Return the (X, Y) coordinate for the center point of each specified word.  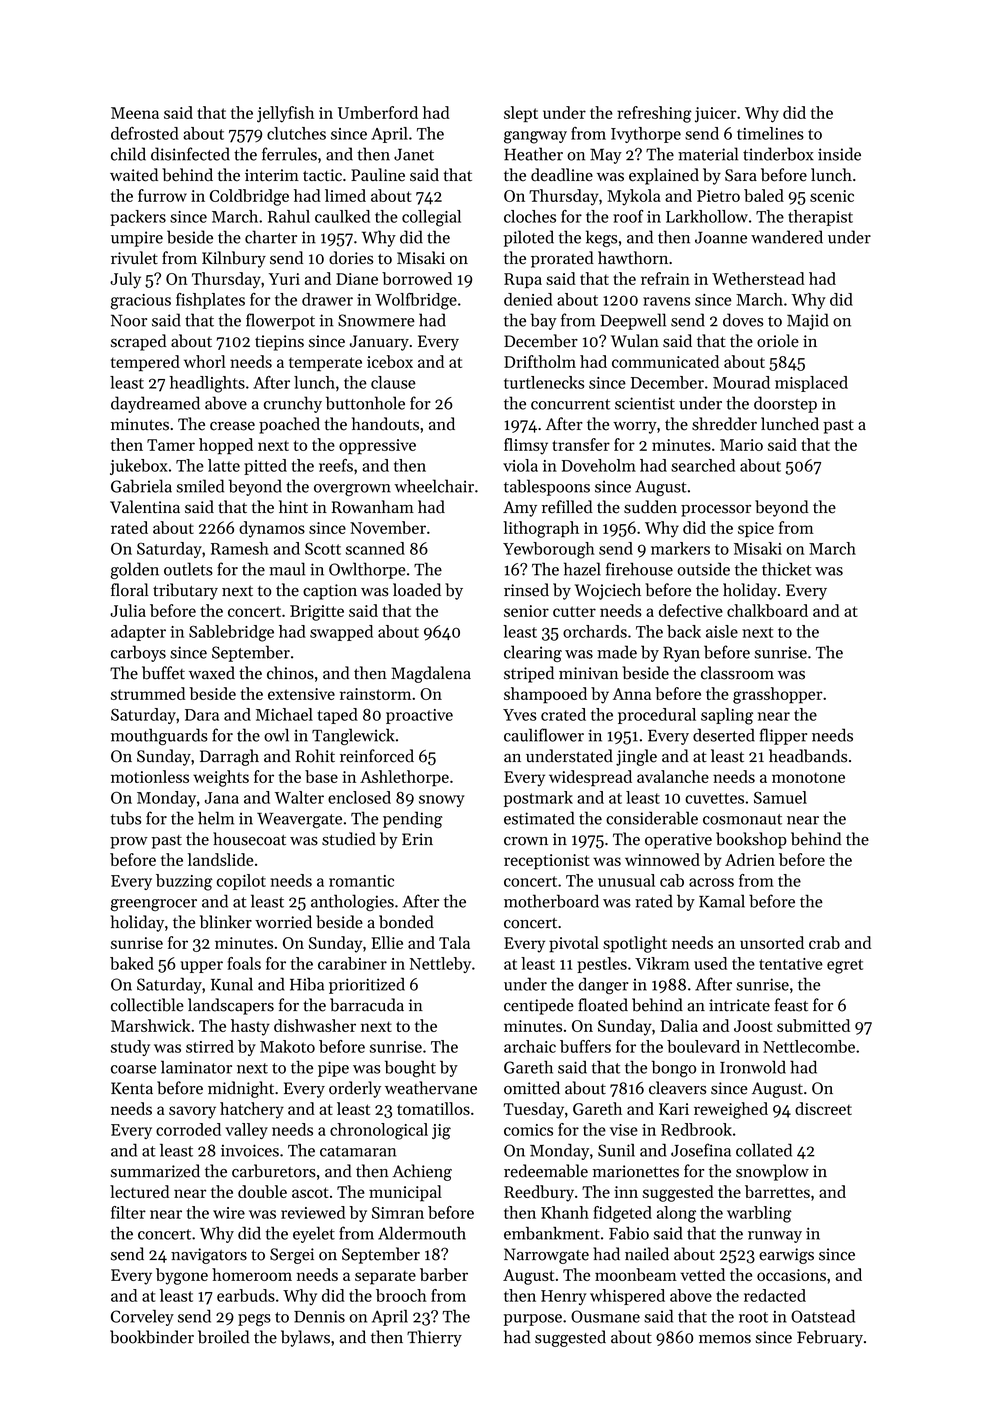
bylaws (305, 1338)
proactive (419, 716)
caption (330, 592)
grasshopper (778, 695)
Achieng (422, 1172)
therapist (820, 218)
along (676, 1214)
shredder (724, 424)
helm (216, 818)
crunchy (293, 404)
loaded (417, 590)
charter (271, 237)
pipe (333, 1069)
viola (520, 465)
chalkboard (767, 610)
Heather (533, 154)
